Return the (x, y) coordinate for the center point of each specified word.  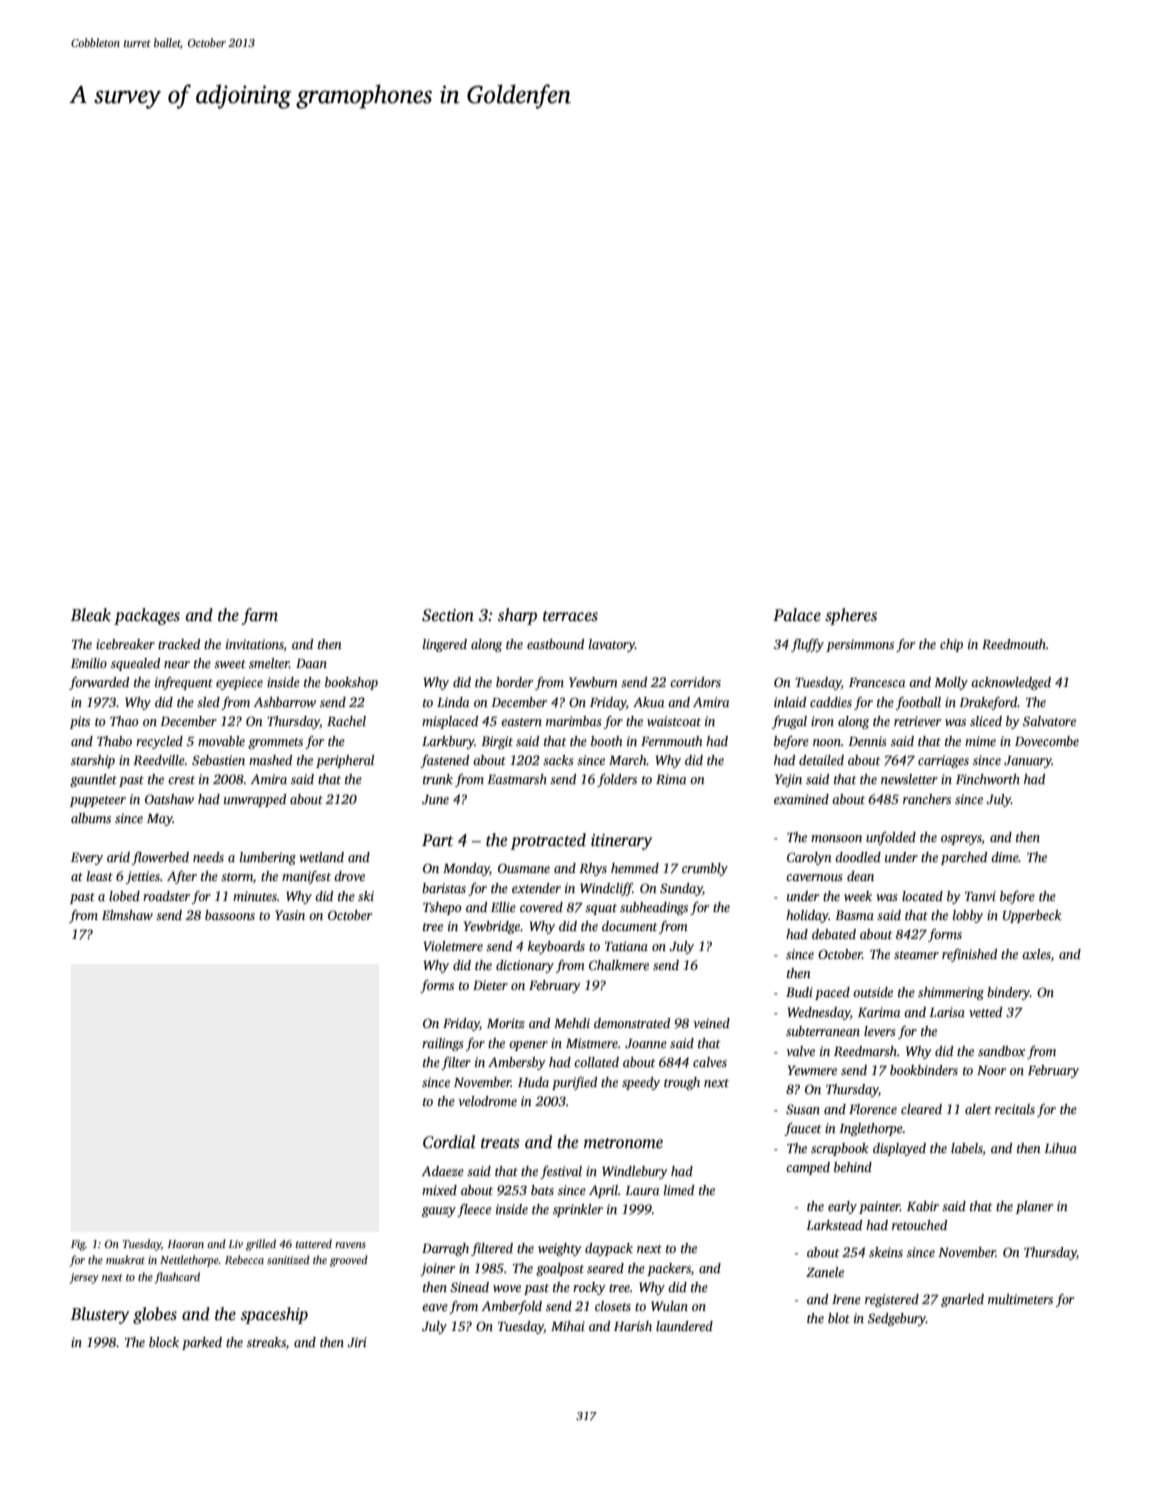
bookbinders (924, 1070)
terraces (570, 616)
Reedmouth (1014, 644)
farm (260, 616)
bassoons (230, 915)
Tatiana (626, 946)
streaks (266, 1342)
